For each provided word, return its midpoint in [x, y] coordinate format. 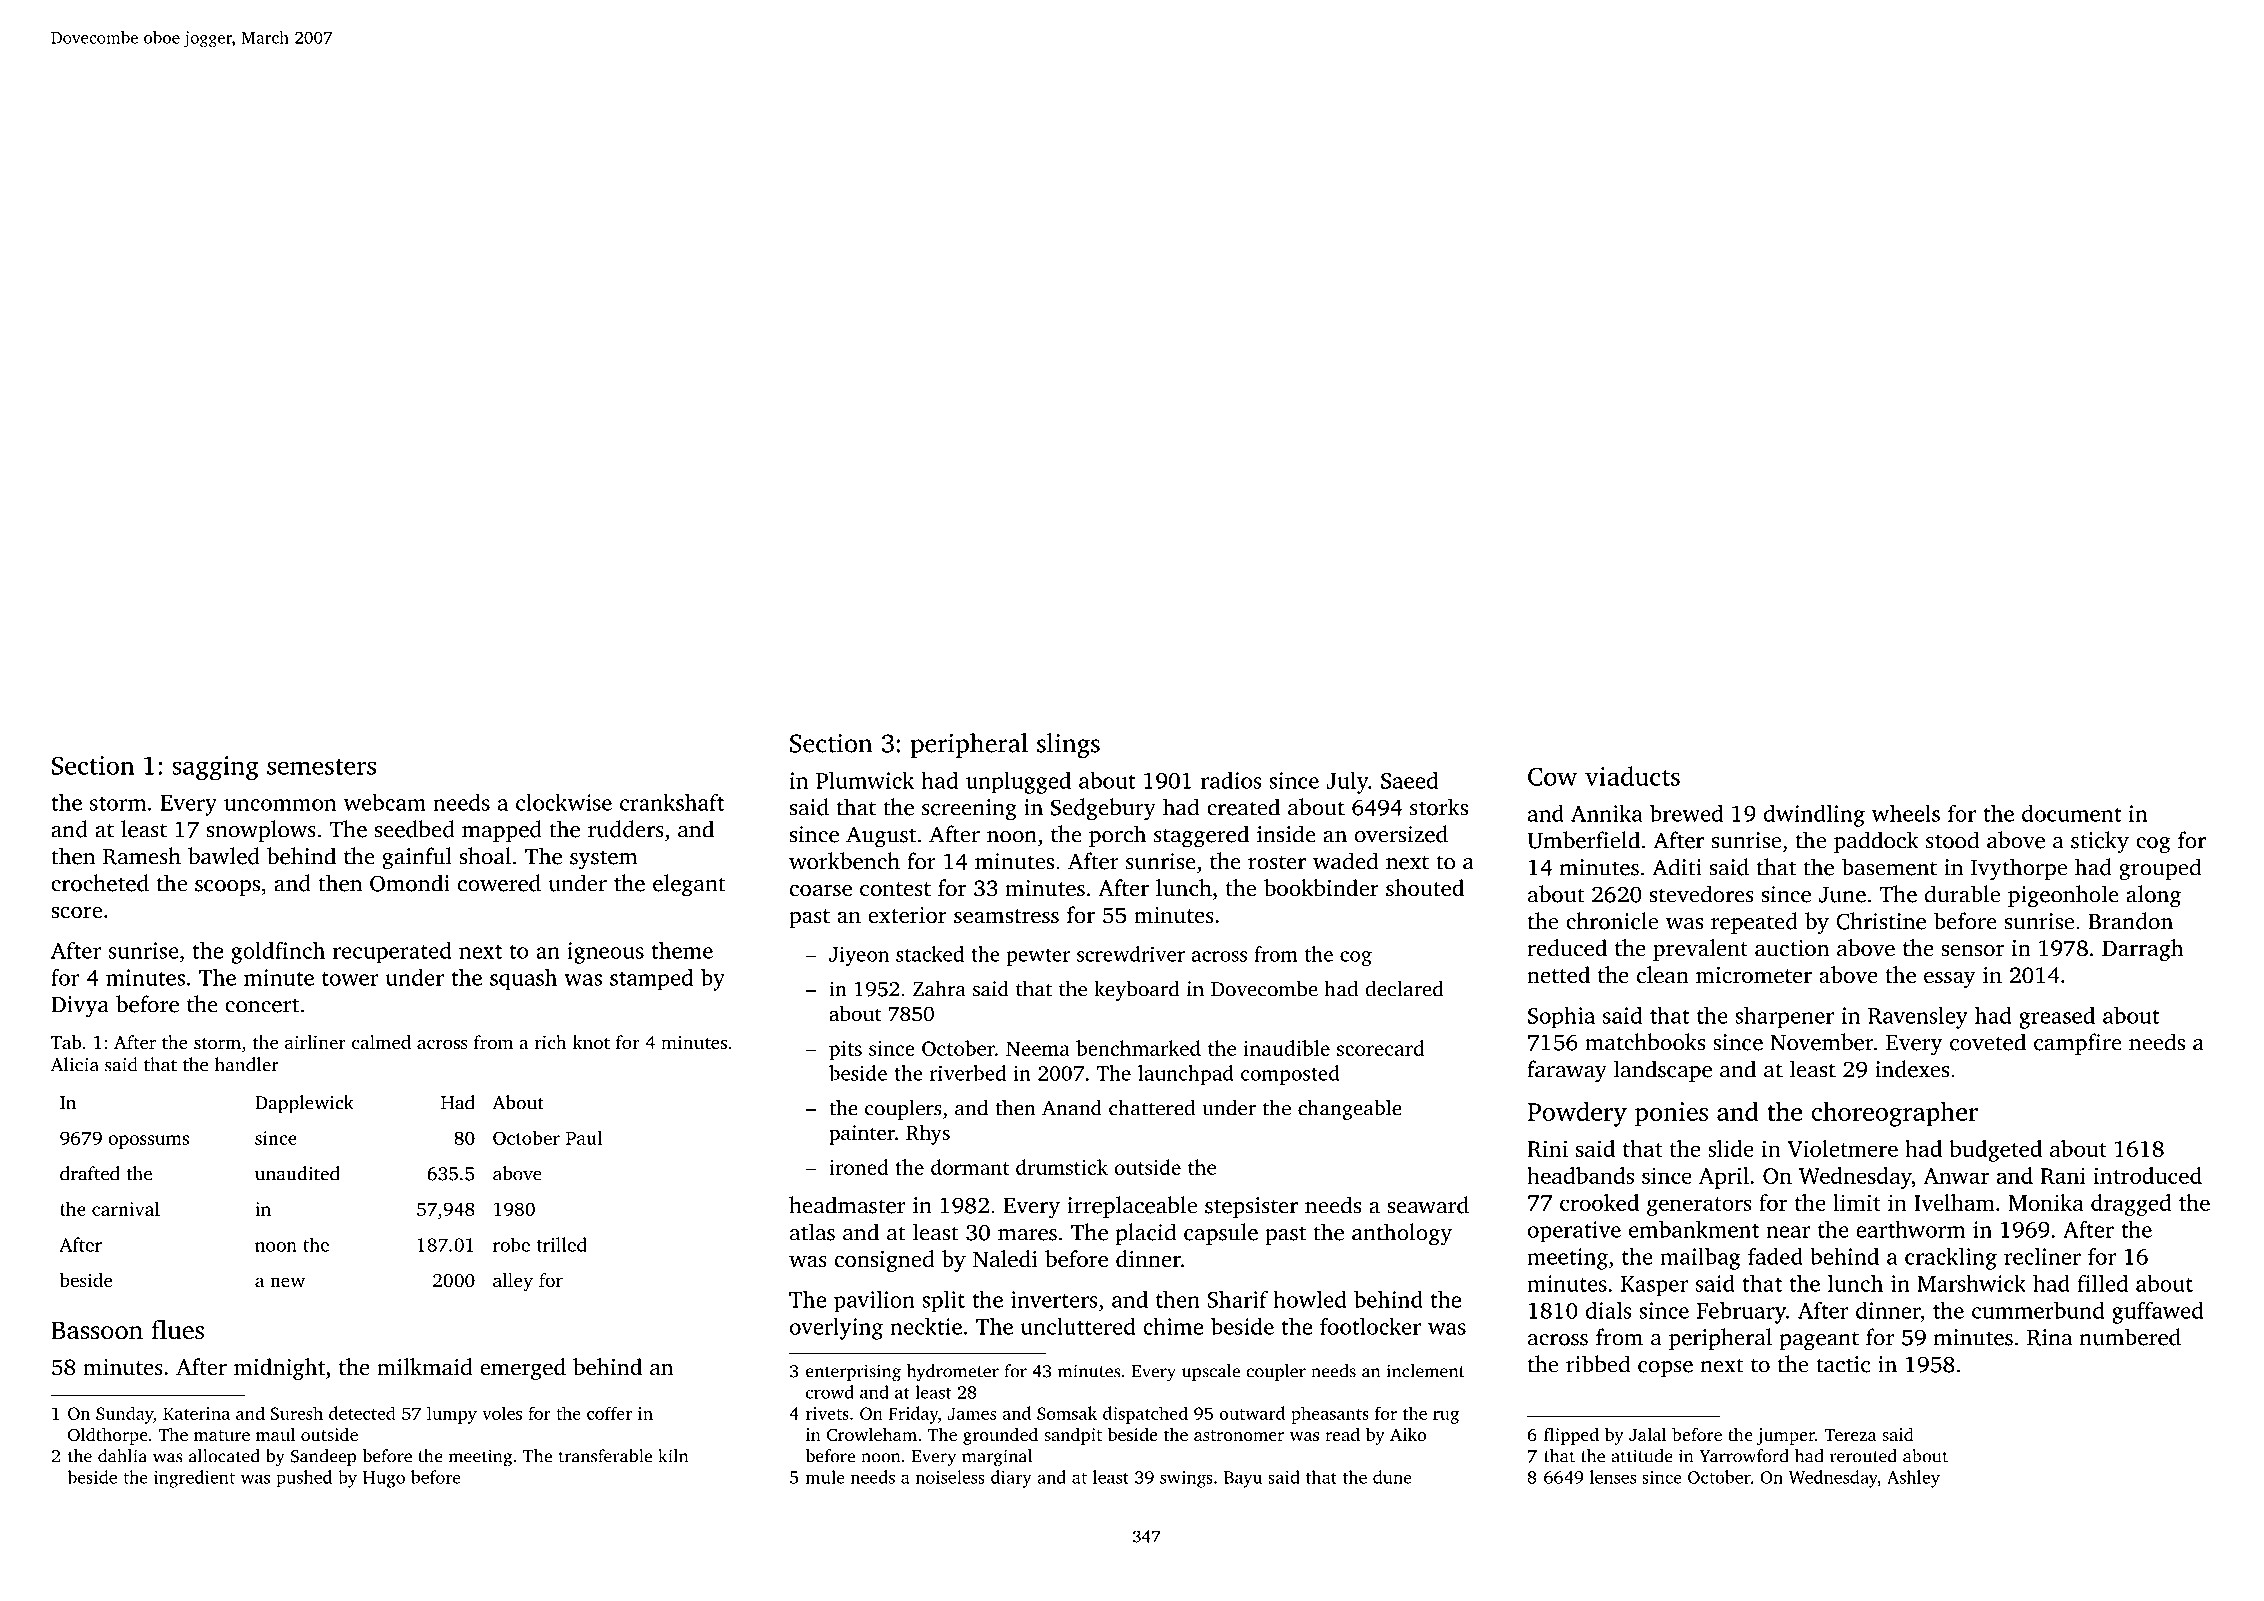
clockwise [564, 802]
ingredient [194, 1479]
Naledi [1005, 1259]
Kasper [1654, 1286]
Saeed [1409, 780]
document [2072, 813]
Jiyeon [859, 956]
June [1842, 895]
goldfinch [278, 953]
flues [177, 1330]
